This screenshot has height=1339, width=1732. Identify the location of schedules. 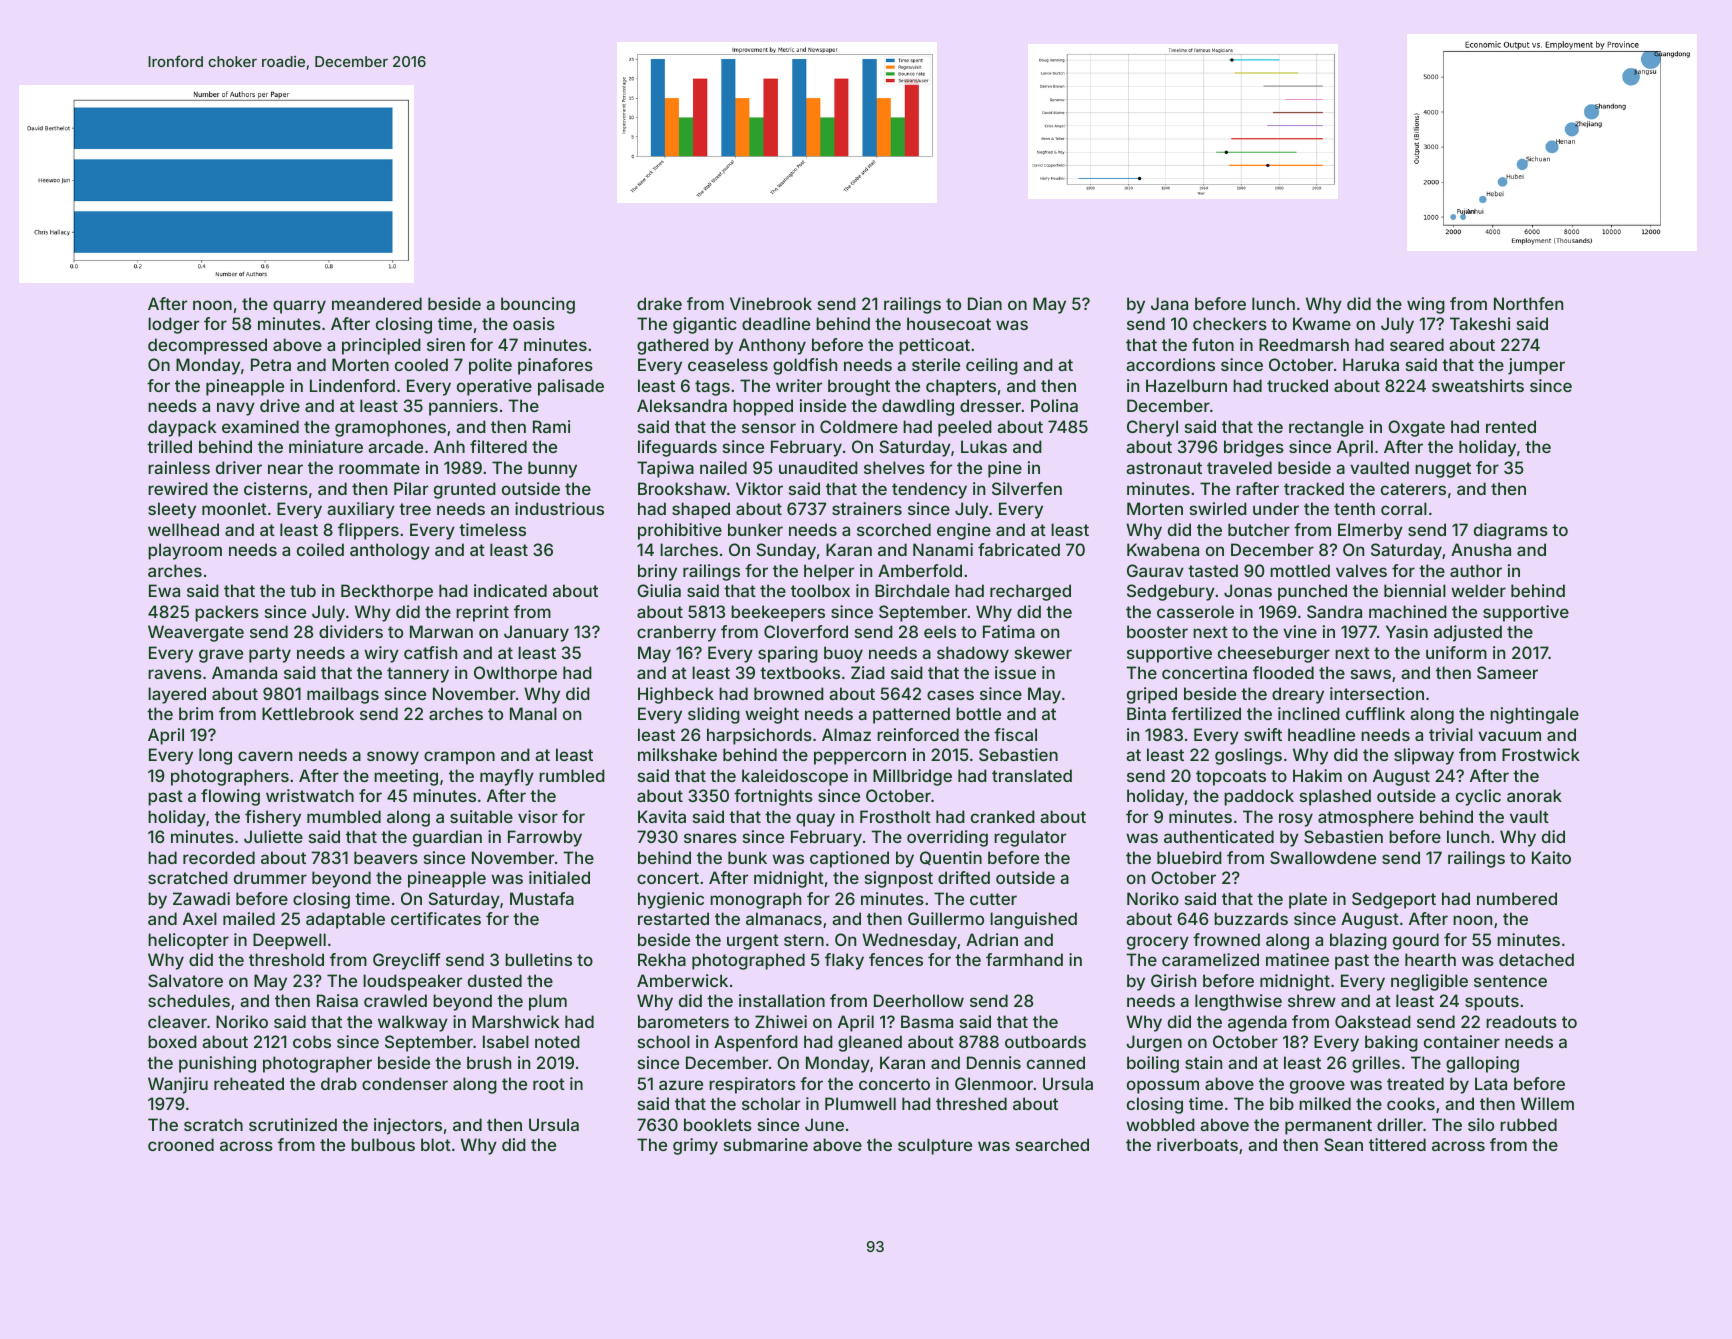
(189, 1000).
